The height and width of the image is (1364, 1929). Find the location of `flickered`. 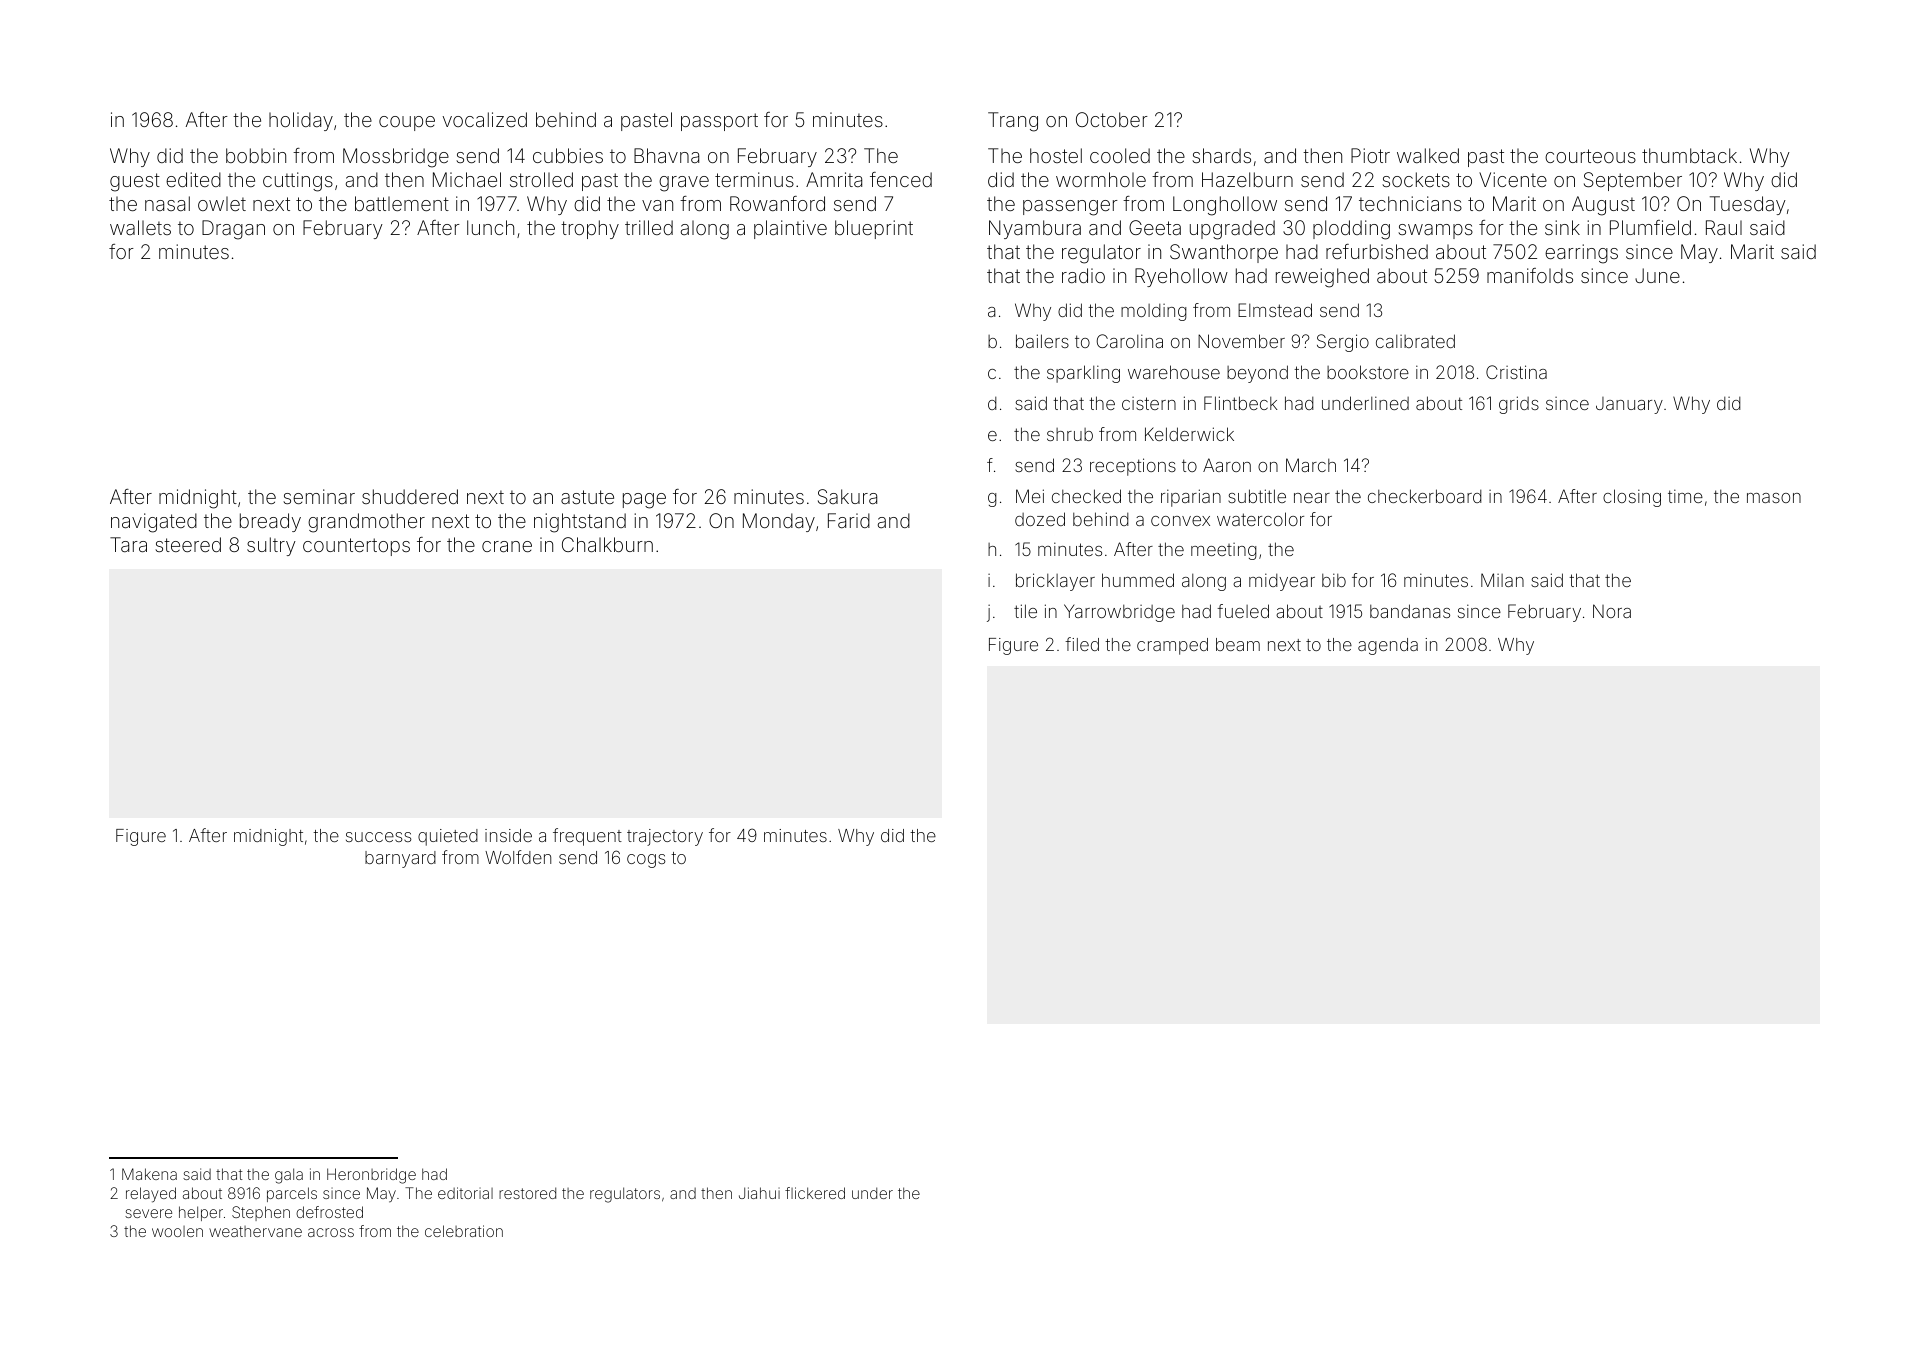

flickered is located at coordinates (815, 1193).
